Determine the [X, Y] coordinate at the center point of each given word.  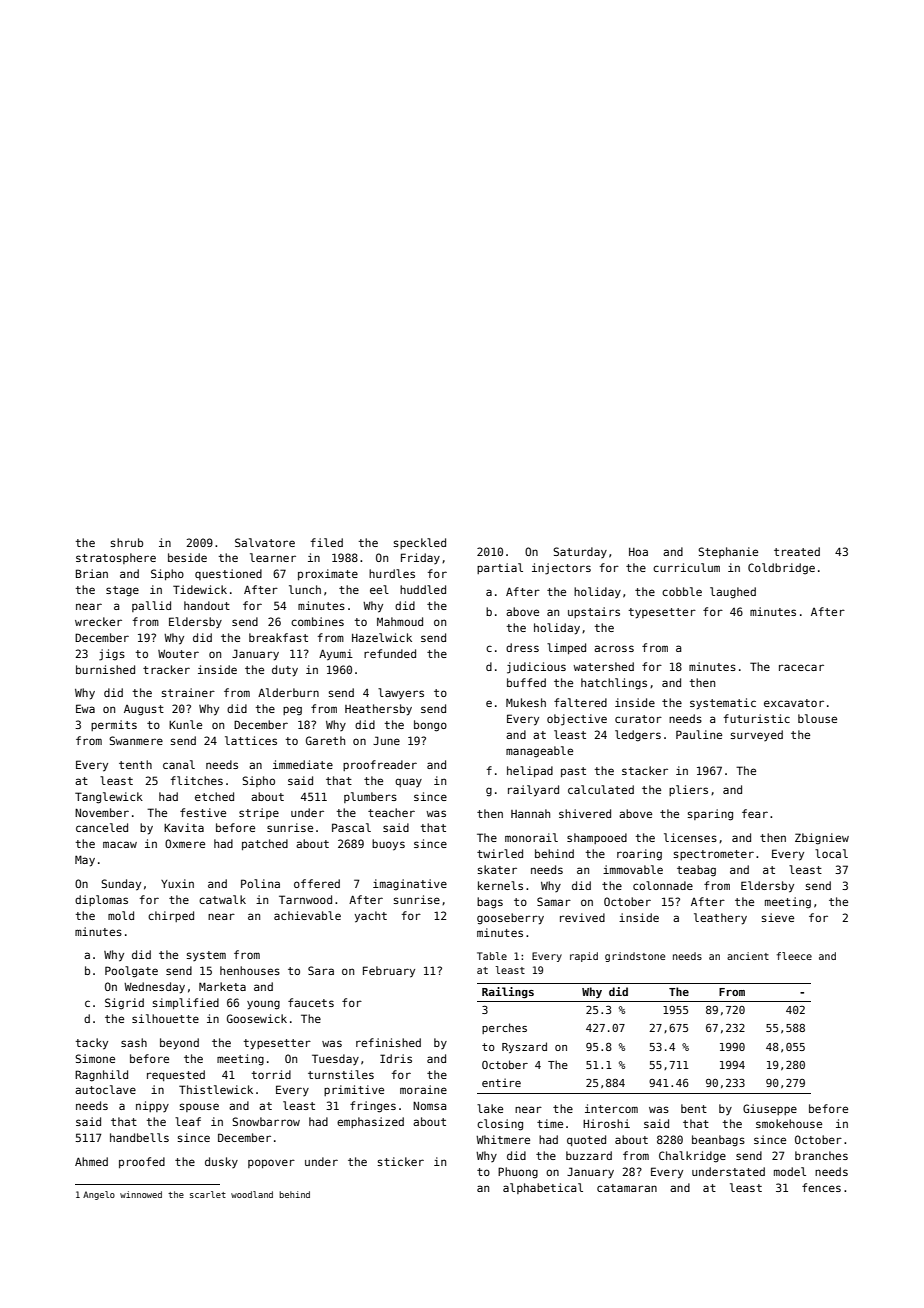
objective [577, 720]
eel [379, 589]
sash [134, 1042]
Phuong [518, 1173]
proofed [142, 1162]
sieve [778, 917]
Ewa [85, 708]
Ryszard [524, 1047]
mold [121, 915]
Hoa [638, 552]
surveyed [757, 735]
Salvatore [265, 542]
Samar [554, 901]
